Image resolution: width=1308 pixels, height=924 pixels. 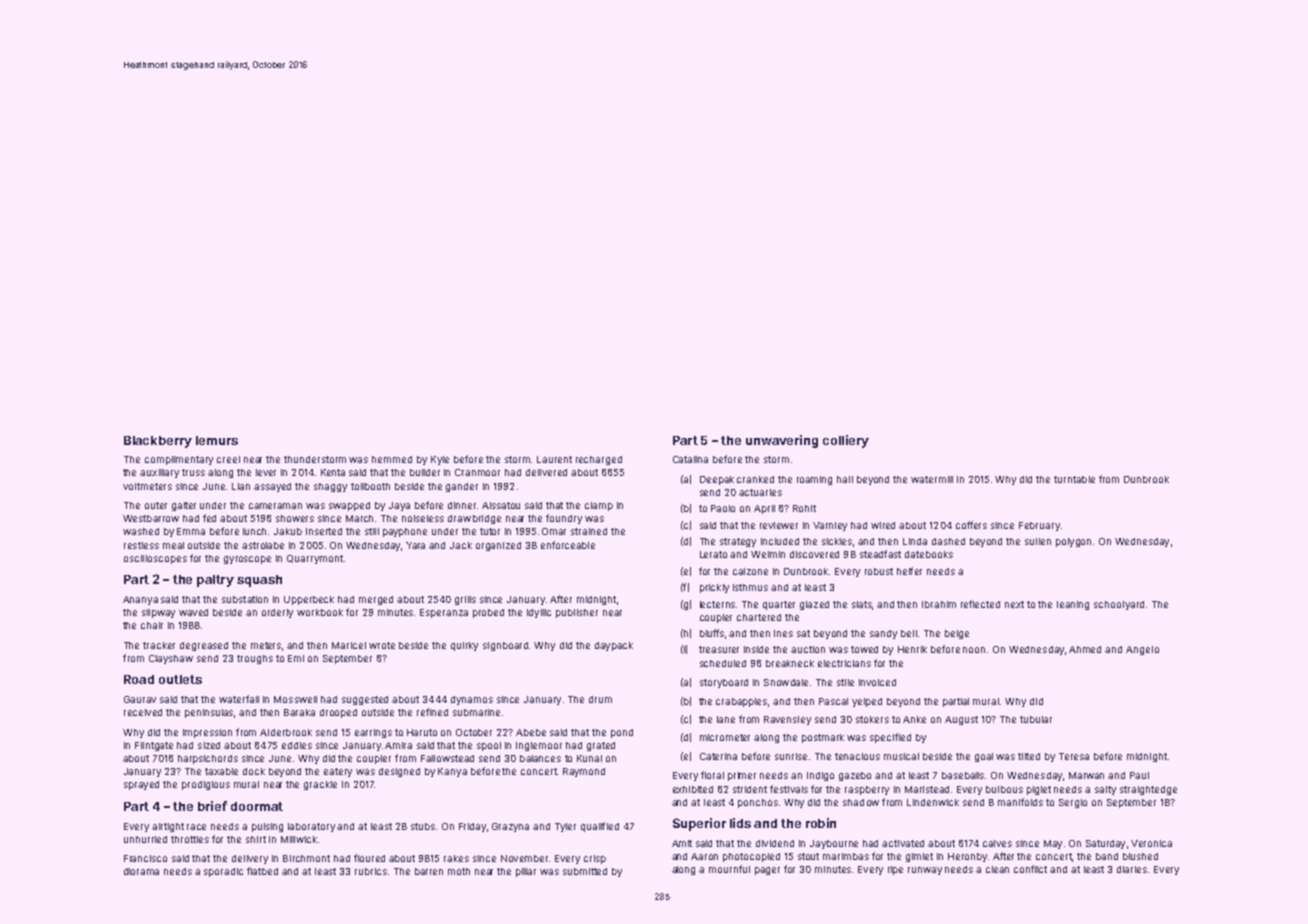 I want to click on Mosswell, so click(x=295, y=699).
